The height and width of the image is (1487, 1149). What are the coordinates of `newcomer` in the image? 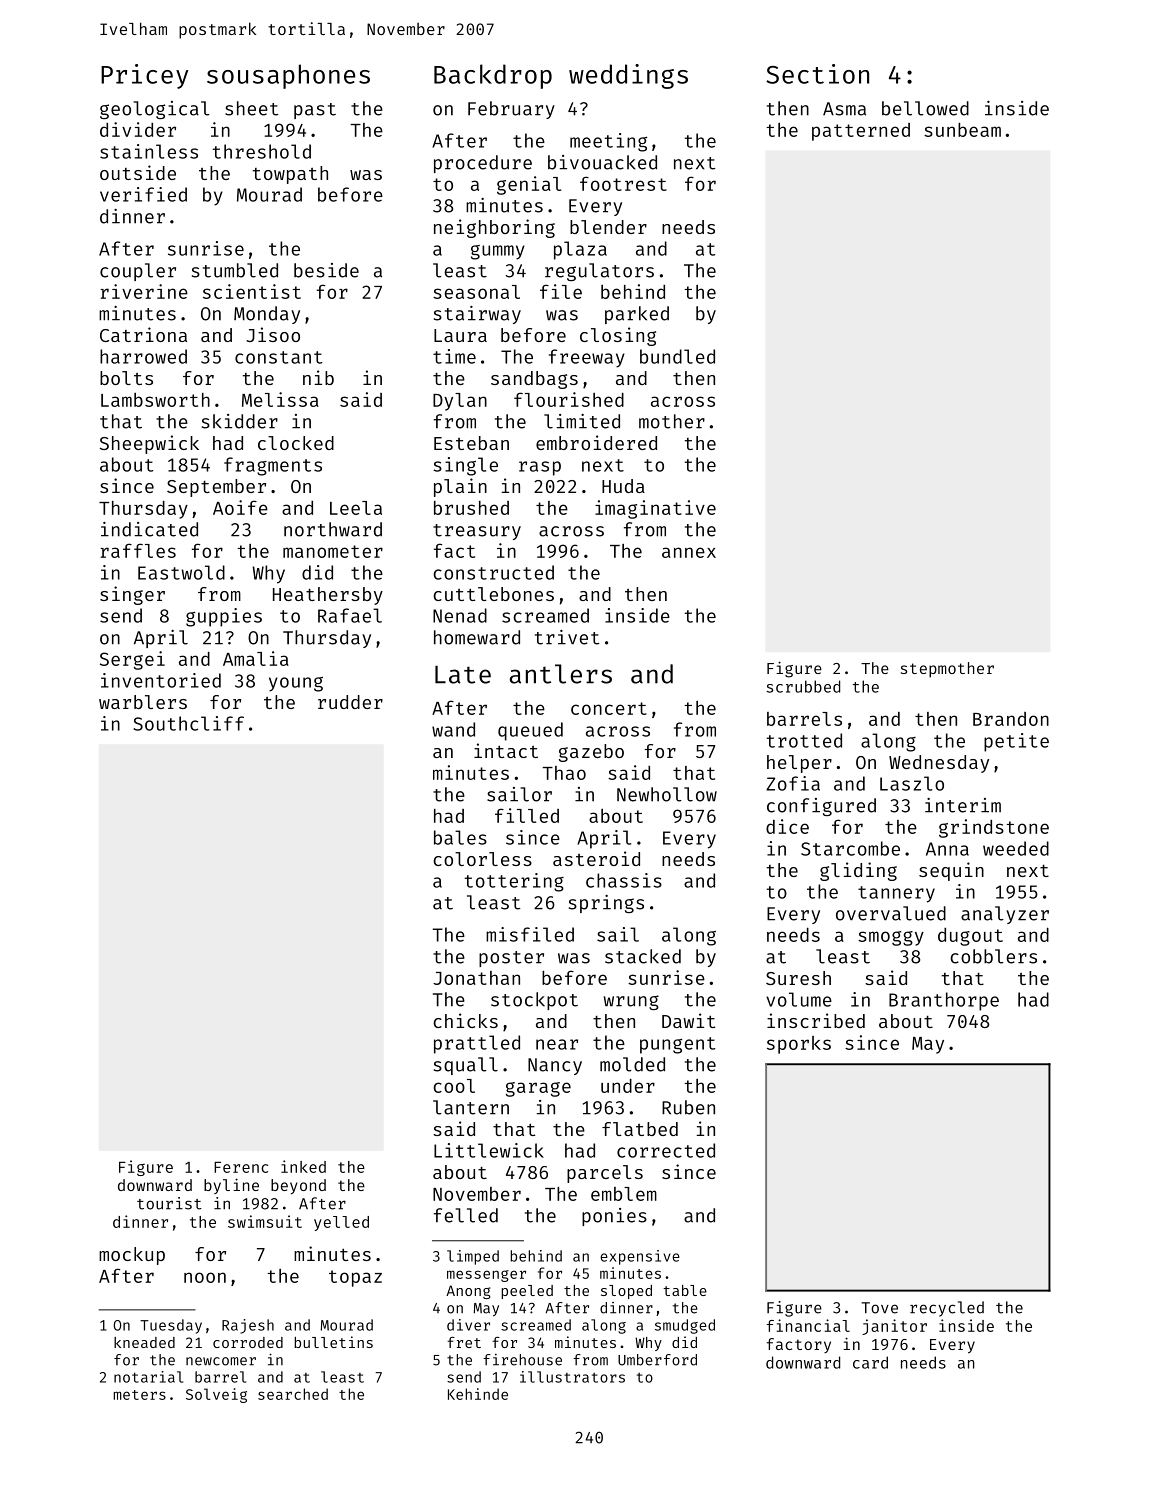 It's located at (221, 1361).
